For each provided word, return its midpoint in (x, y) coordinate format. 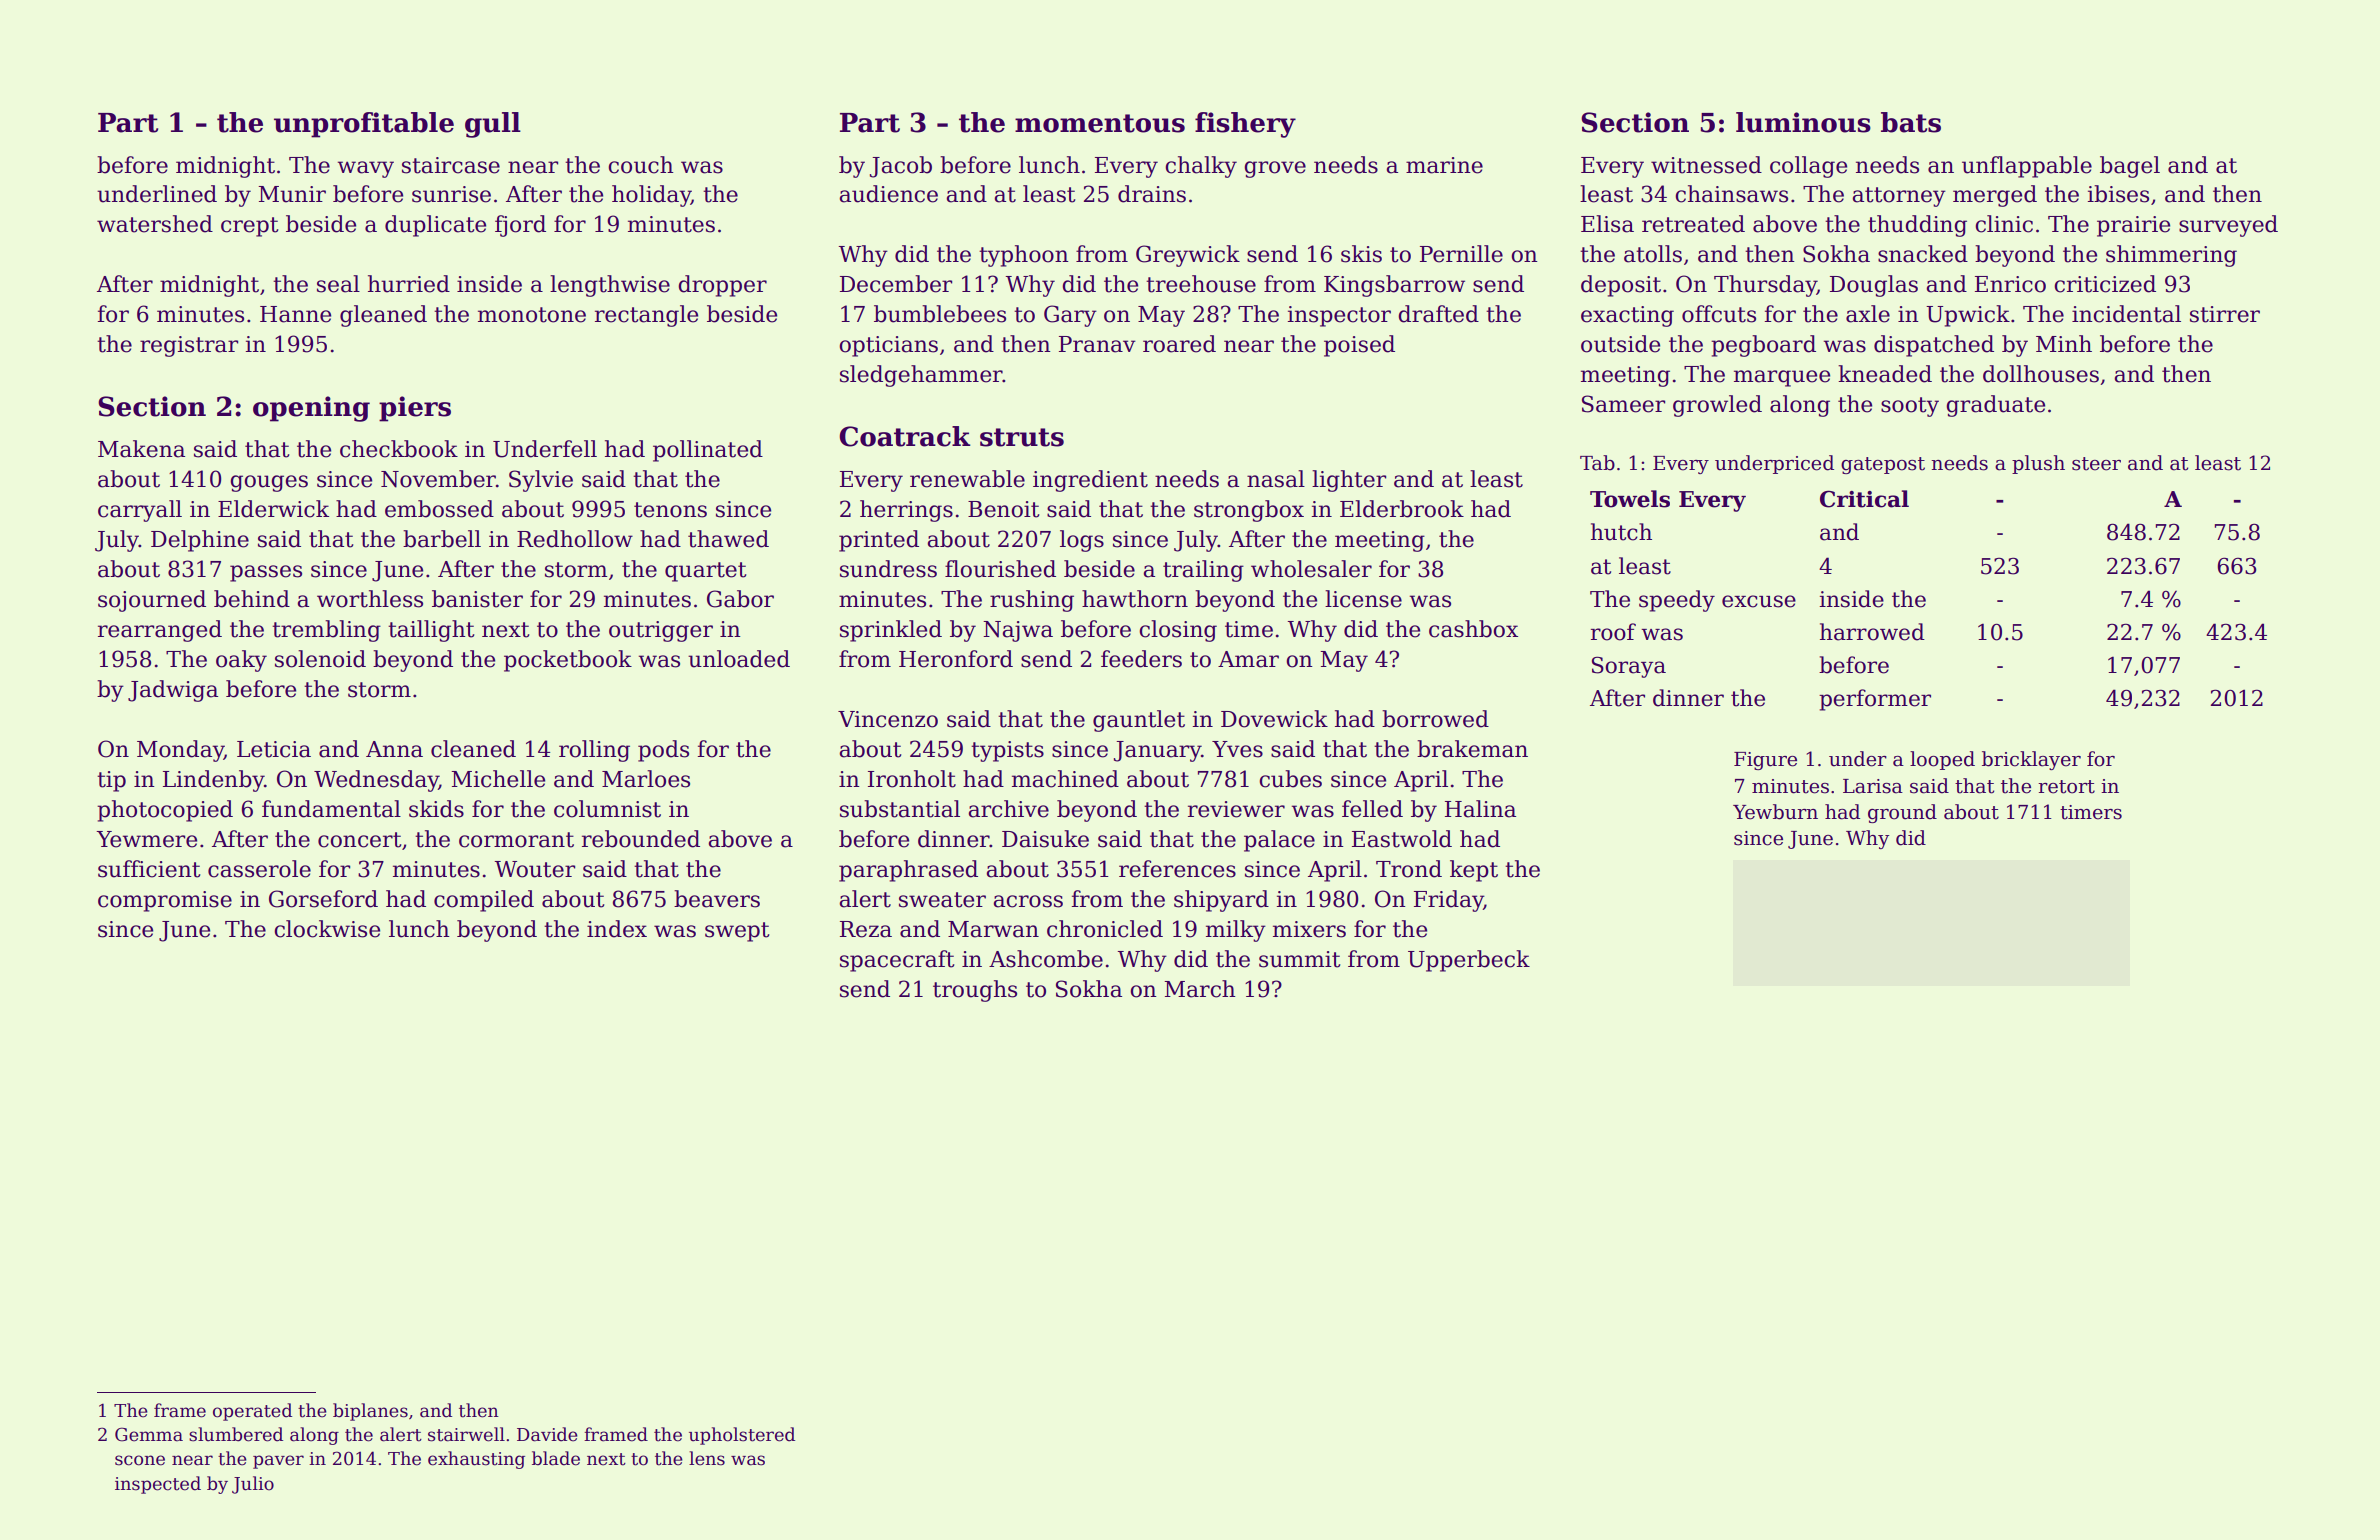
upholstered (742, 1436)
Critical (1864, 499)
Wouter (535, 869)
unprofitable (364, 125)
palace (1279, 841)
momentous (1100, 123)
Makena (141, 449)
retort (2066, 787)
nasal (1276, 479)
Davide (547, 1434)
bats (1911, 122)
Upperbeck (1469, 961)
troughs (975, 991)
